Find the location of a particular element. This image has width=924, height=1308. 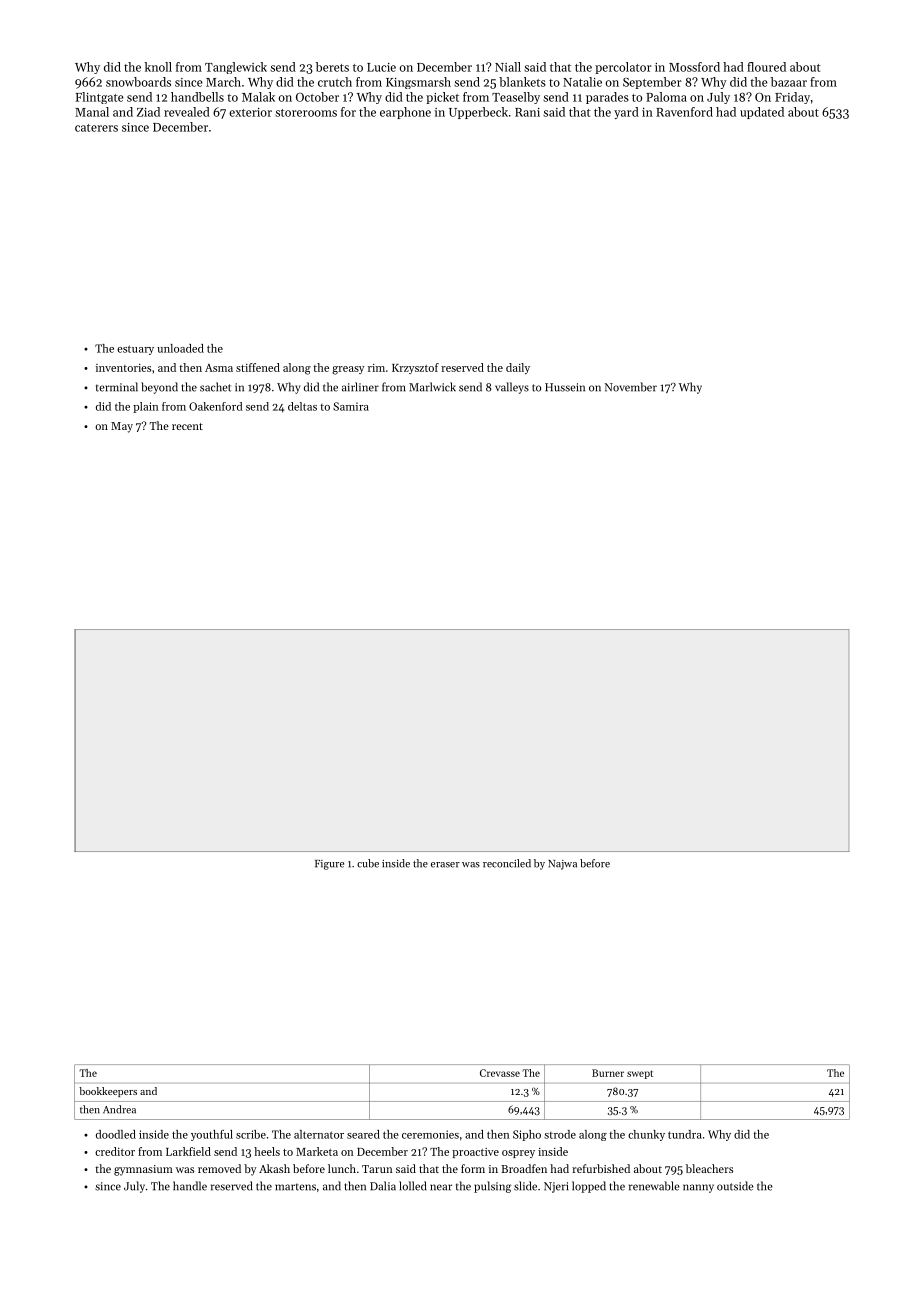

recent is located at coordinates (187, 426).
